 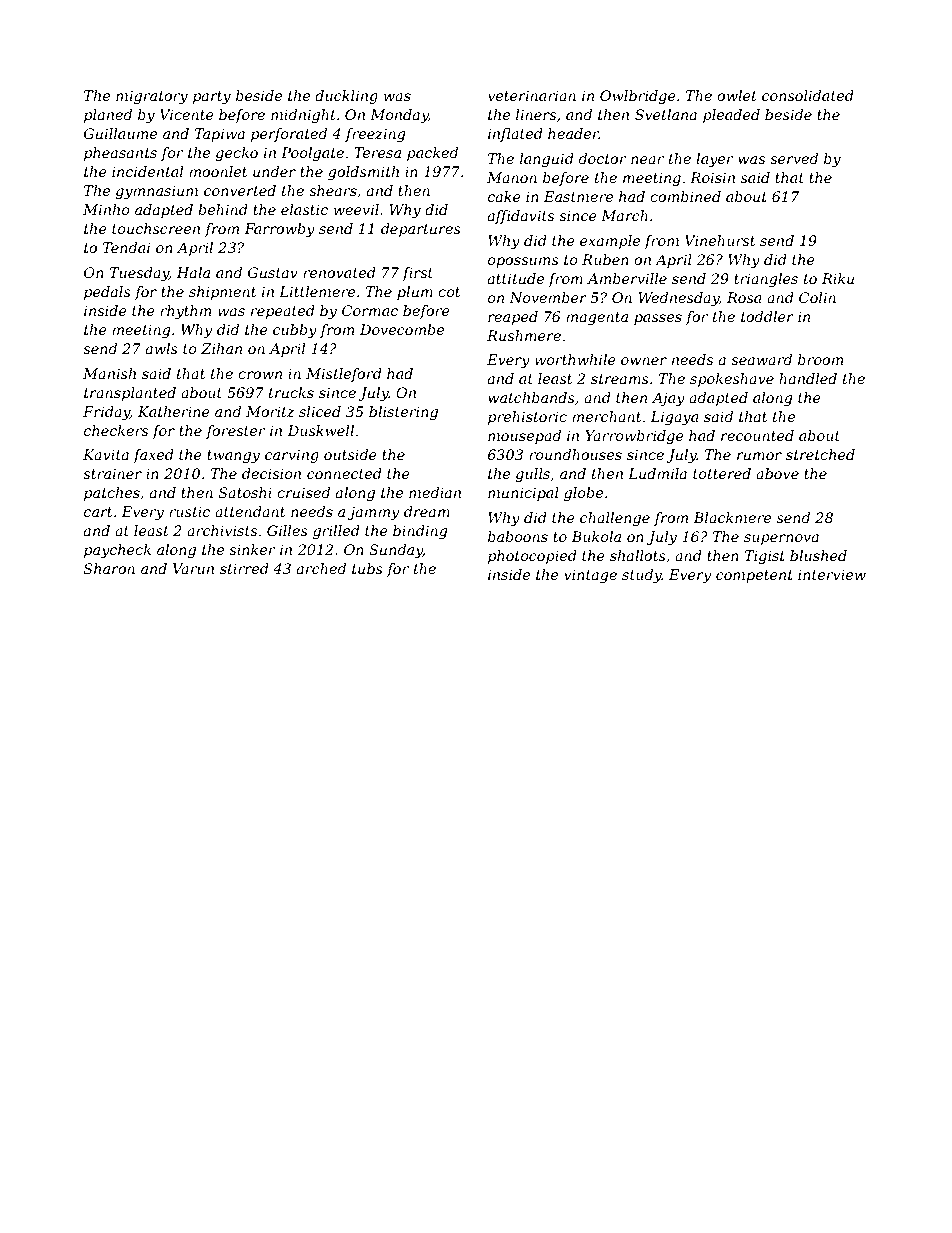 What do you see at coordinates (109, 373) in the screenshot?
I see `Manish` at bounding box center [109, 373].
